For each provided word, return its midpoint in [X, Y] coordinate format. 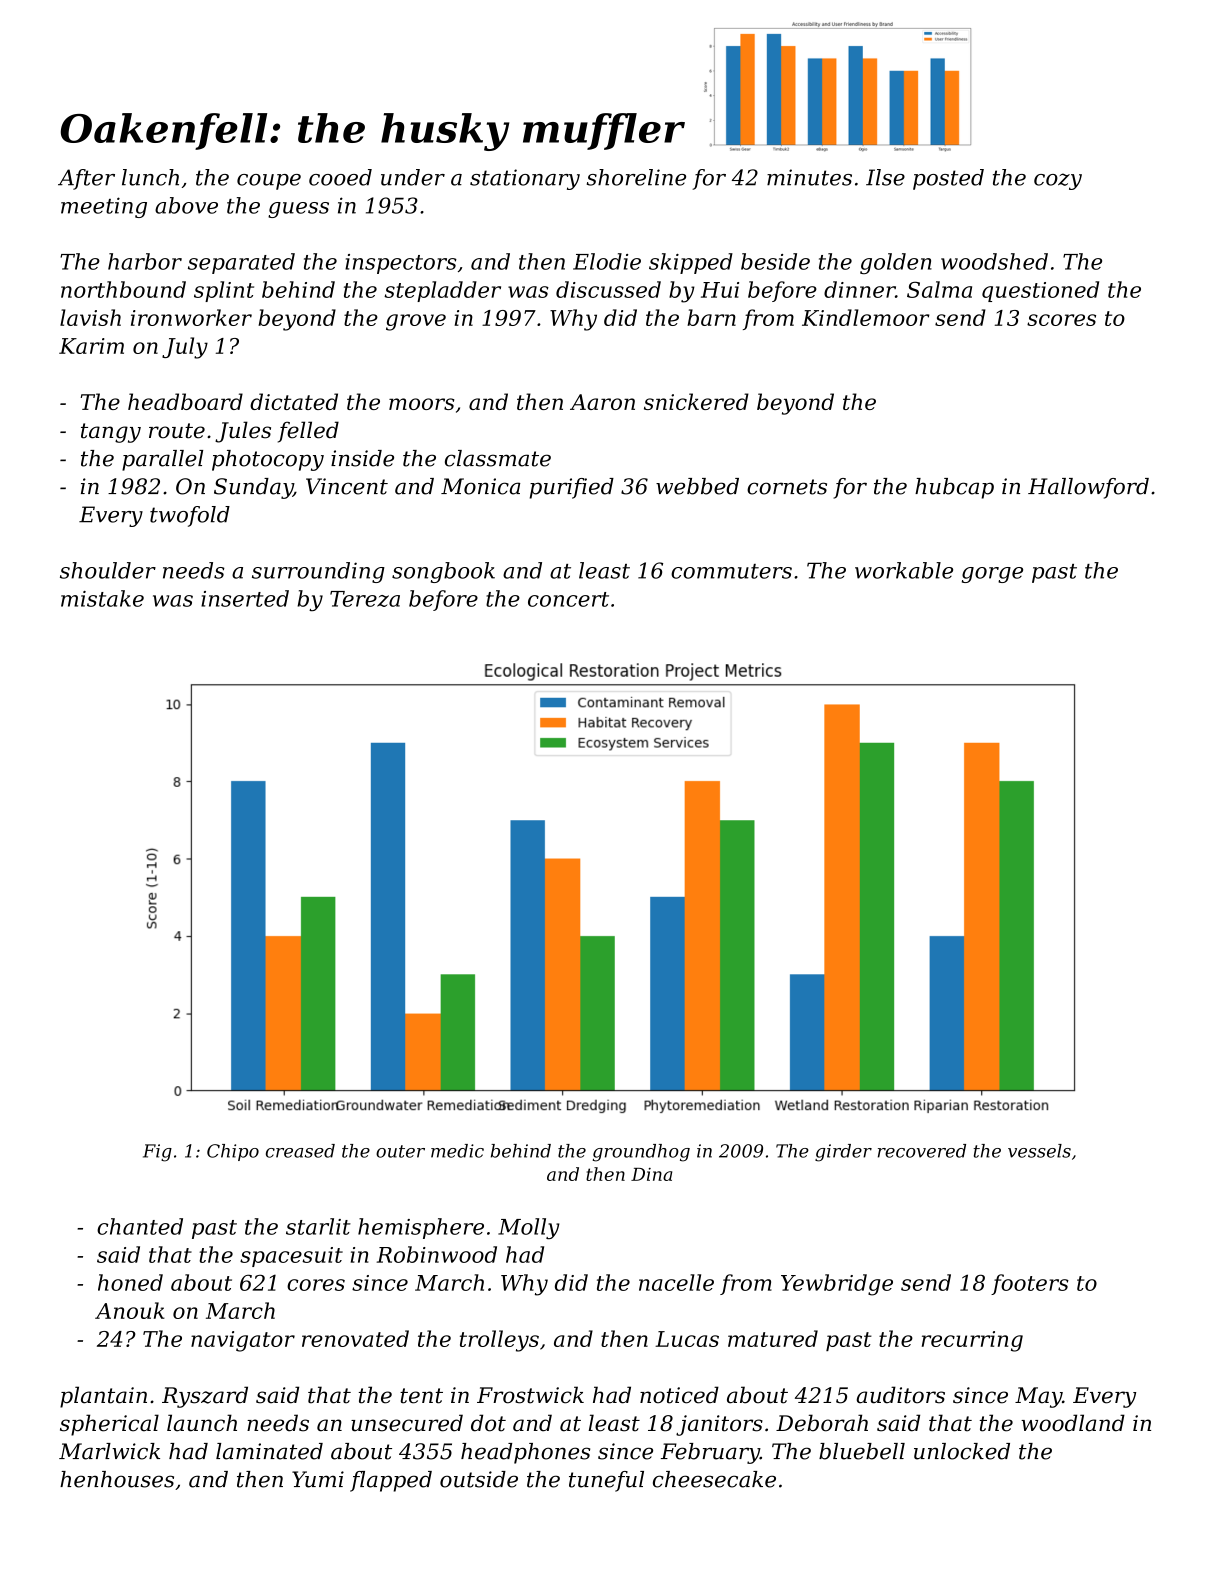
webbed [697, 486]
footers [1030, 1284]
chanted [140, 1226]
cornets [787, 487]
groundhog [641, 1153]
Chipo [233, 1152]
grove [416, 322]
